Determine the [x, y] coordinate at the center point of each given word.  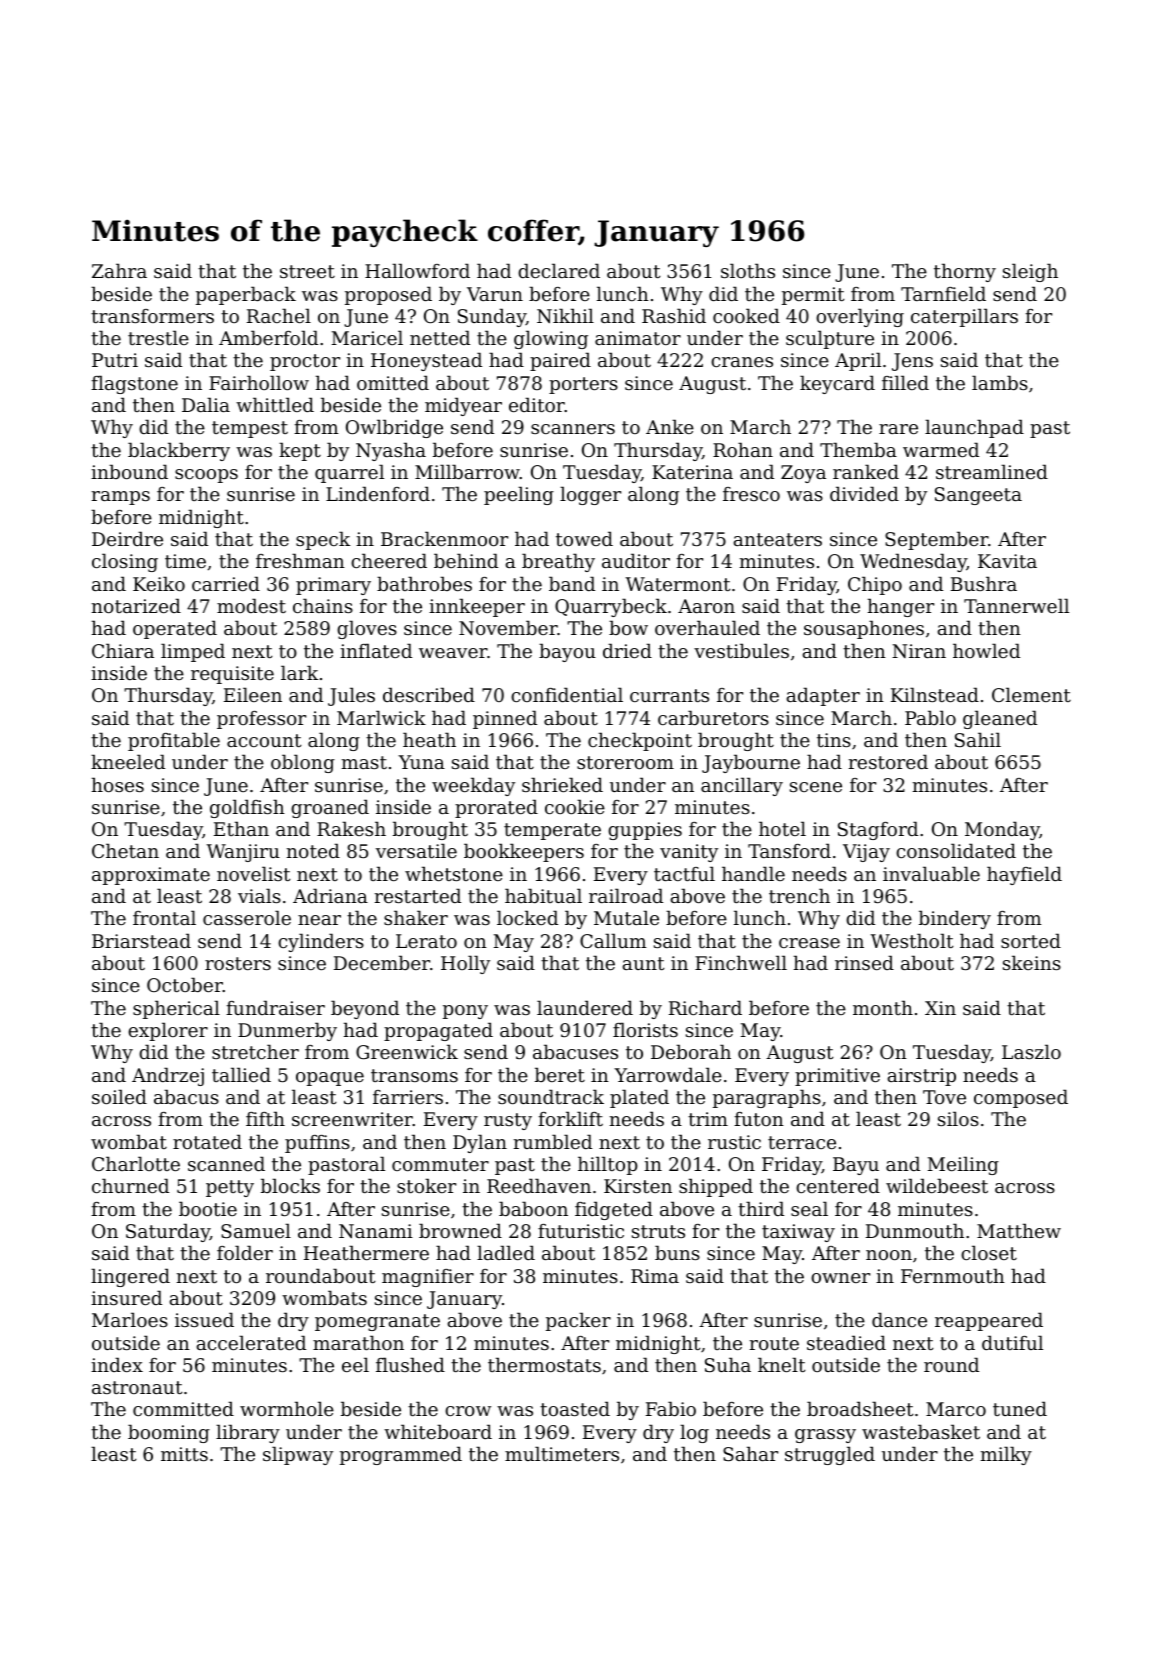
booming [169, 1433]
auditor [636, 560]
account [264, 740]
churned [130, 1185]
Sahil [978, 739]
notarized [136, 605]
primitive [837, 1077]
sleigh [1030, 272]
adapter [823, 696]
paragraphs [767, 1098]
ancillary [742, 786]
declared [559, 270]
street [307, 271]
